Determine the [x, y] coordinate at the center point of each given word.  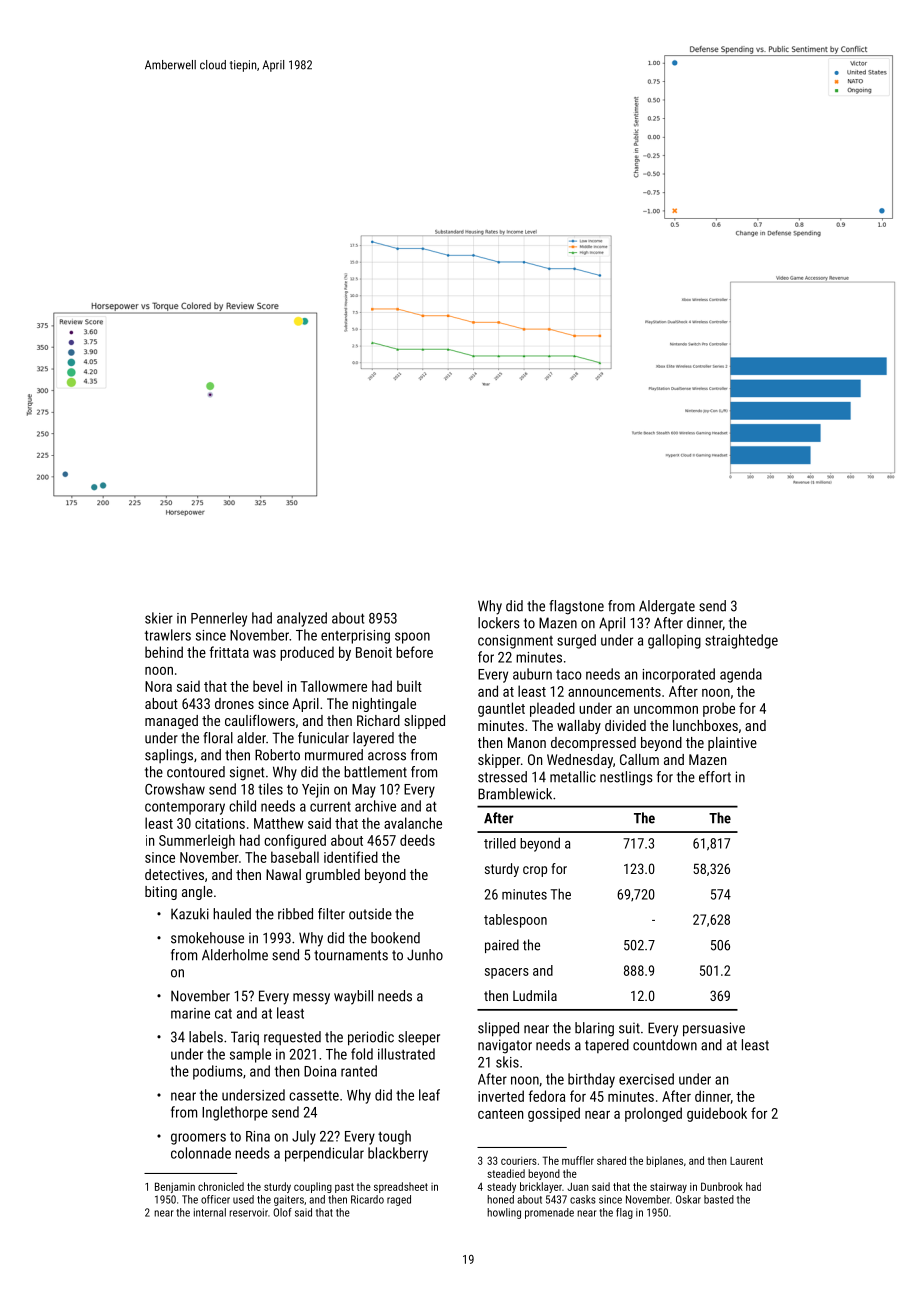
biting [161, 893]
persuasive [714, 1029]
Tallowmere [333, 686]
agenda [741, 675]
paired [502, 946]
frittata [229, 652]
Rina [258, 1136]
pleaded [552, 709]
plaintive [732, 744]
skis [507, 1062]
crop [535, 871]
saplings [169, 756]
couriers [519, 1161]
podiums [218, 1072]
